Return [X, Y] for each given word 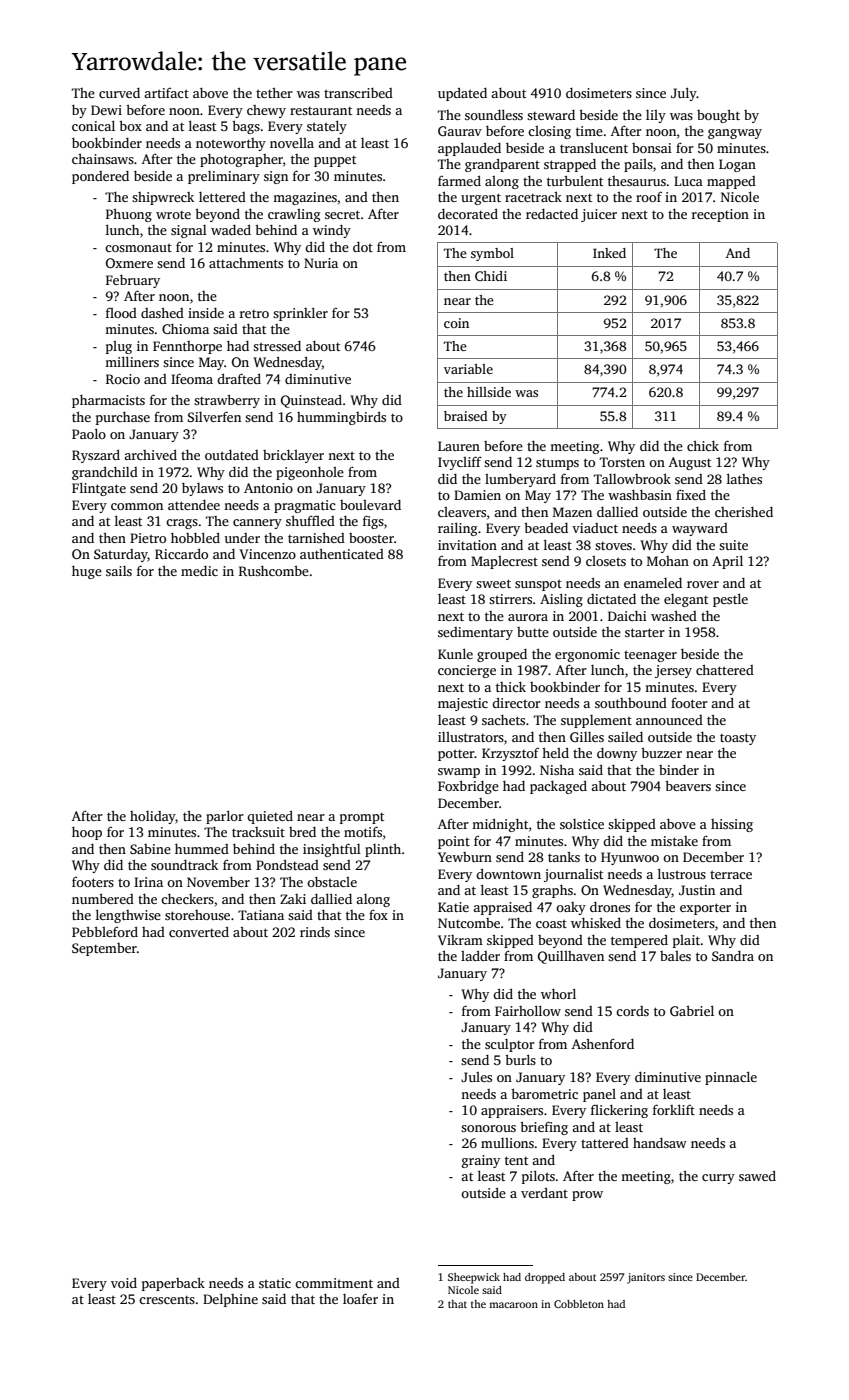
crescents [167, 1300]
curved [119, 93]
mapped [731, 182]
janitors [646, 1278]
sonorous [488, 1128]
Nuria [321, 263]
